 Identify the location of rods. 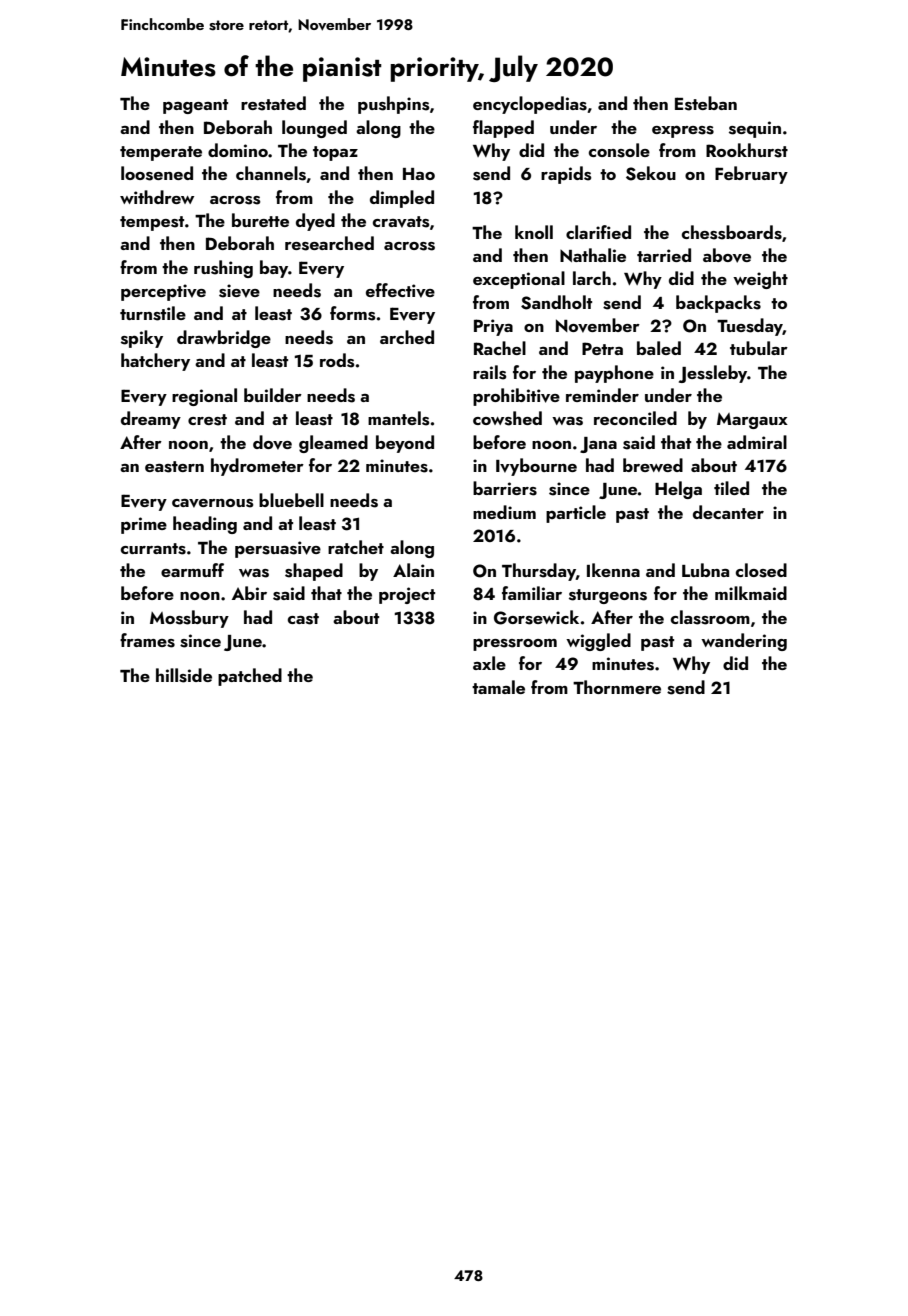
(337, 360).
